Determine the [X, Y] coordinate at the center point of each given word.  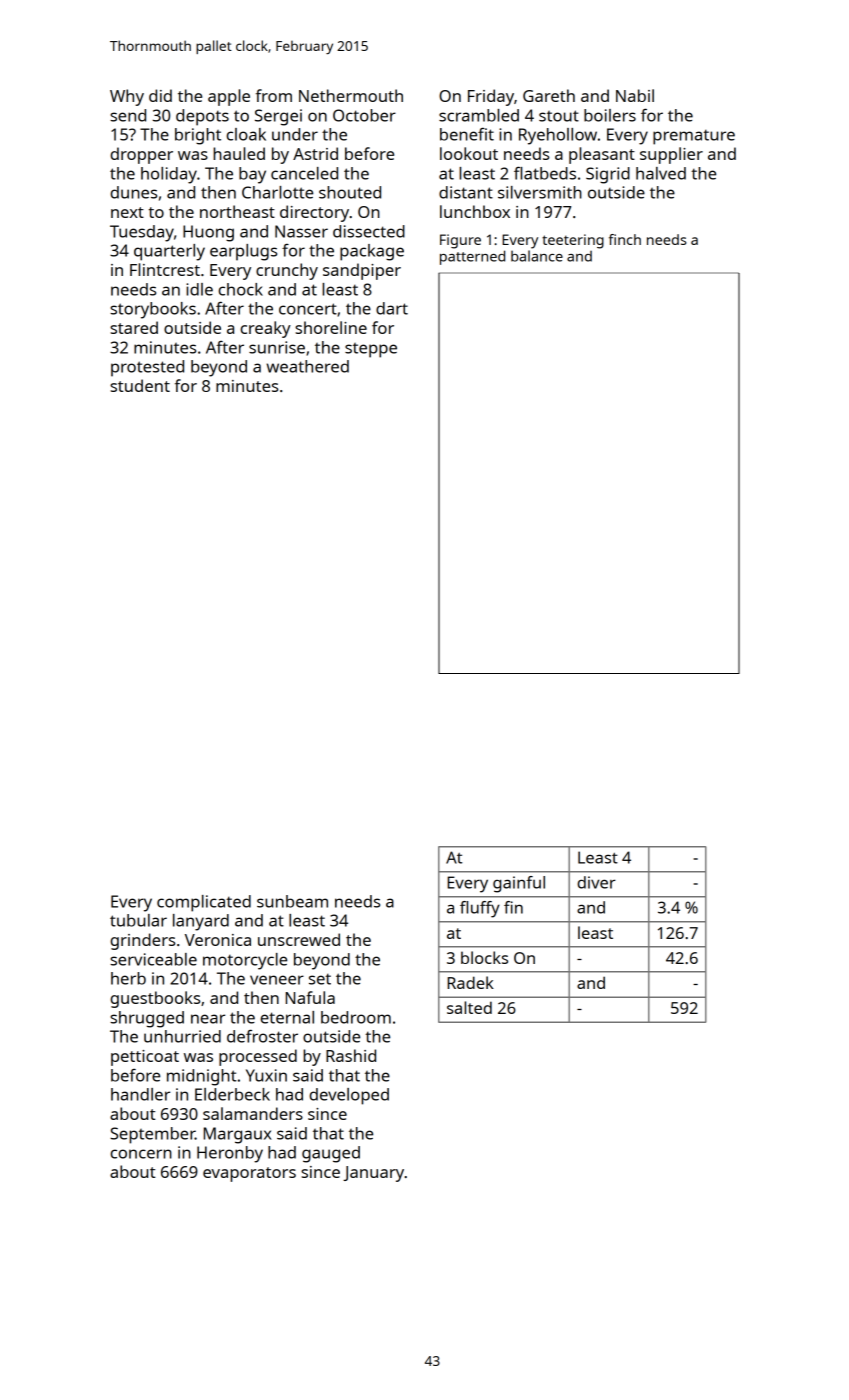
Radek [470, 982]
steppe [371, 350]
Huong [208, 233]
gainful [519, 884]
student [140, 385]
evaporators [249, 1174]
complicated [204, 903]
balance [537, 256]
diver [596, 882]
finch [625, 239]
